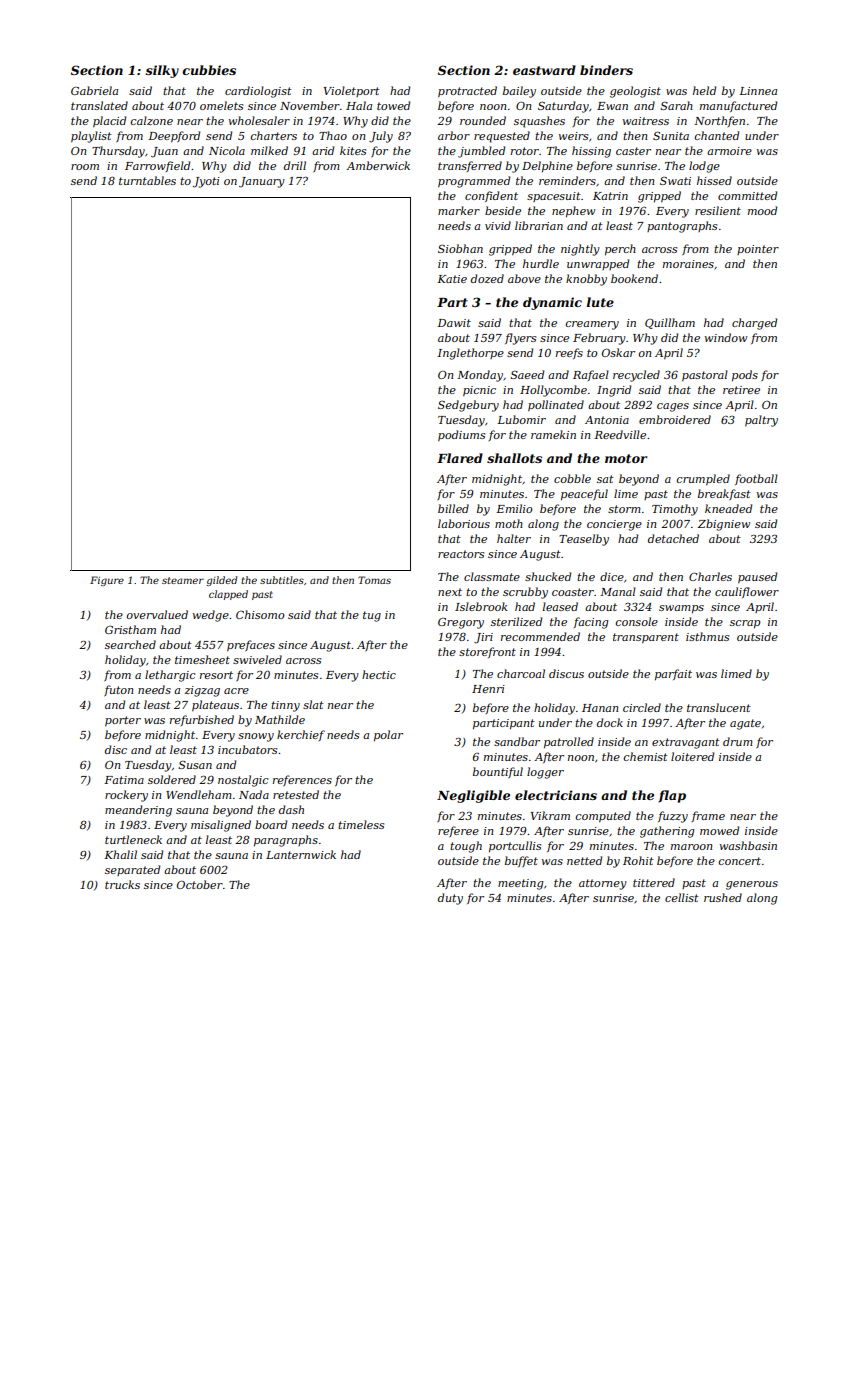 Image resolution: width=849 pixels, height=1400 pixels. I want to click on knobby, so click(586, 280).
